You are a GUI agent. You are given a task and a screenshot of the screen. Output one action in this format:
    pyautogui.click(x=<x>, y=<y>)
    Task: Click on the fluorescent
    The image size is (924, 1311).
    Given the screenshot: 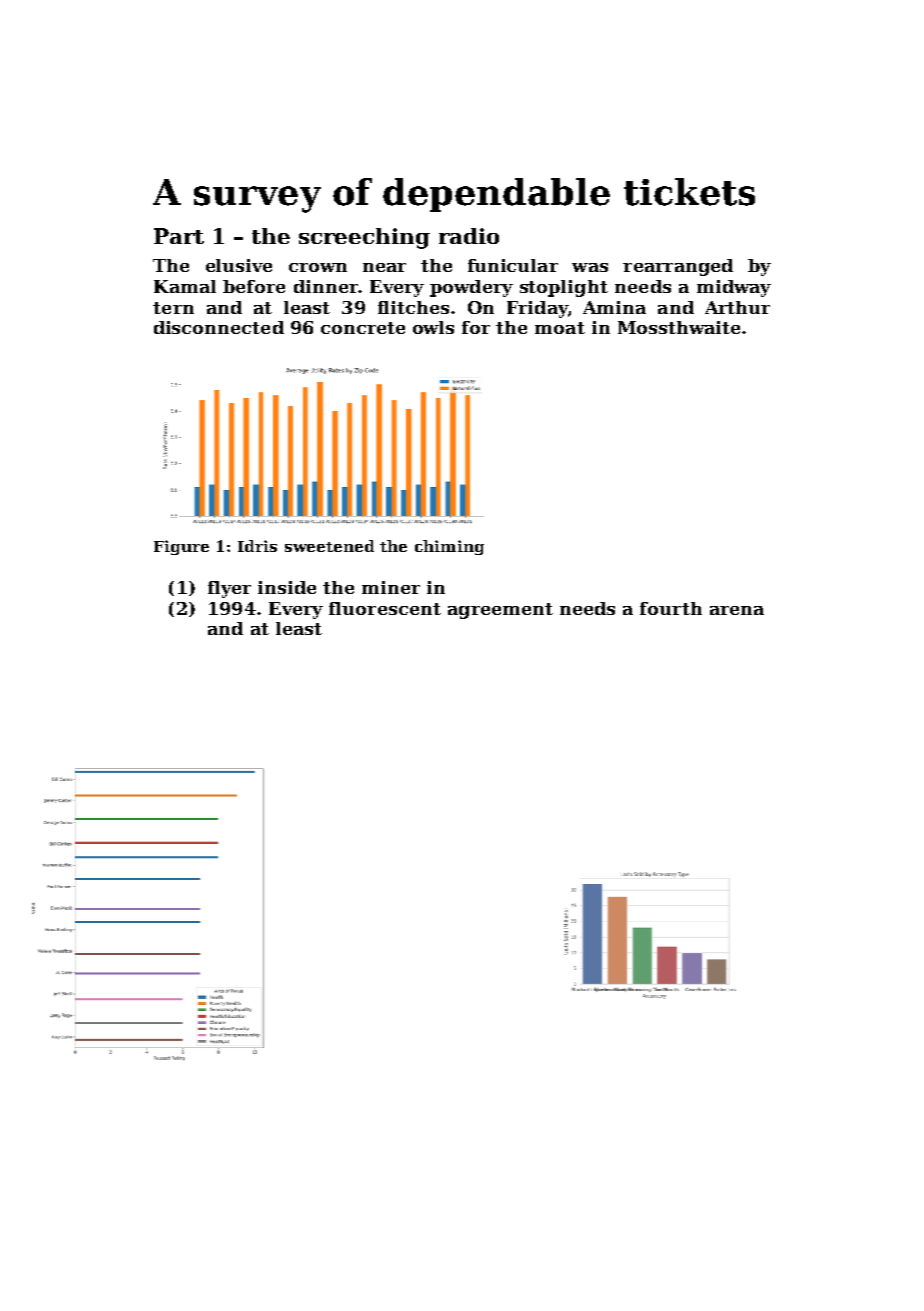 What is the action you would take?
    pyautogui.click(x=385, y=608)
